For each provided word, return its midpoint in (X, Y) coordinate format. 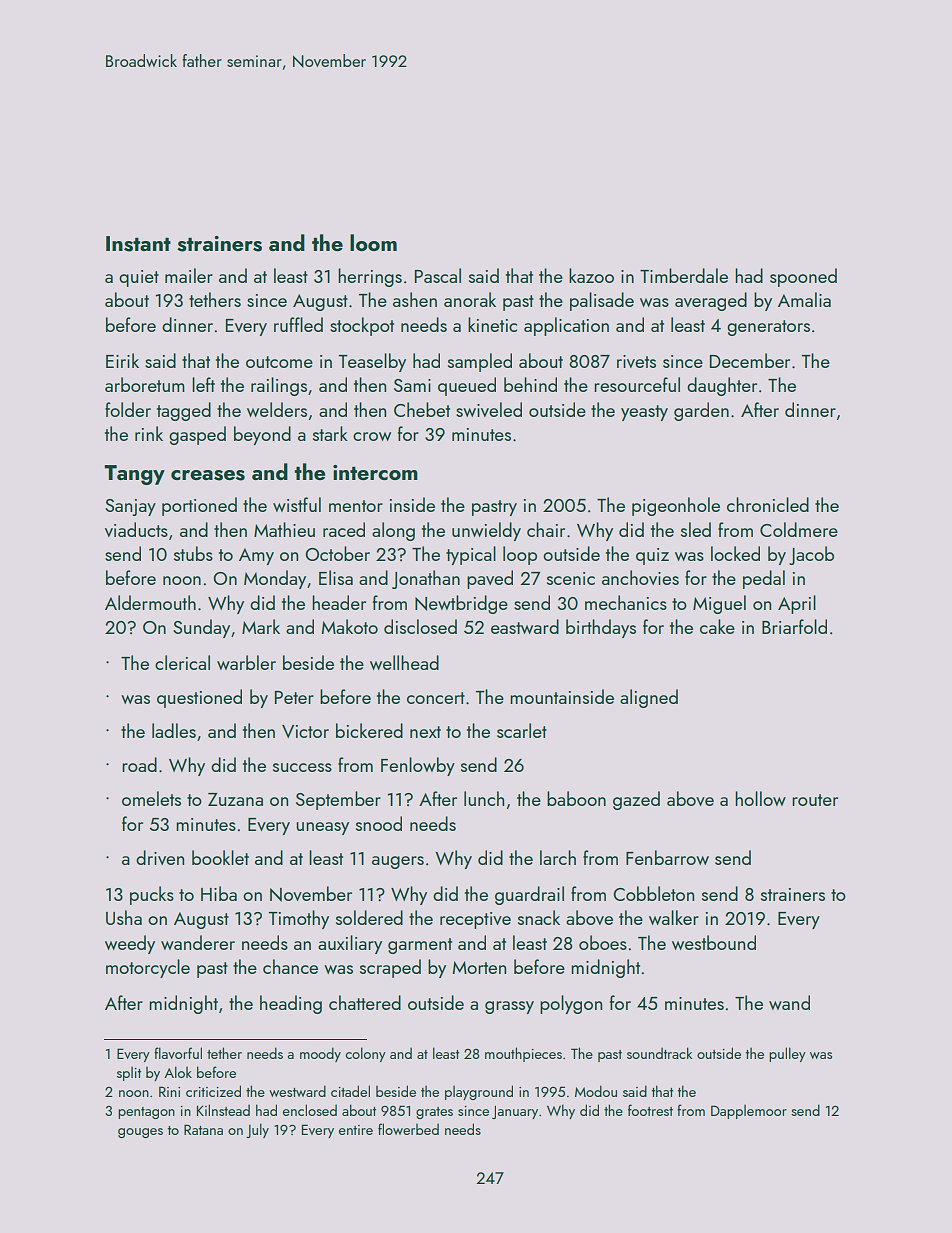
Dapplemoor (749, 1111)
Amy (256, 556)
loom (373, 242)
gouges (140, 1133)
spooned (803, 277)
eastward (525, 626)
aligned (649, 698)
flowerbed (408, 1129)
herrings (370, 277)
